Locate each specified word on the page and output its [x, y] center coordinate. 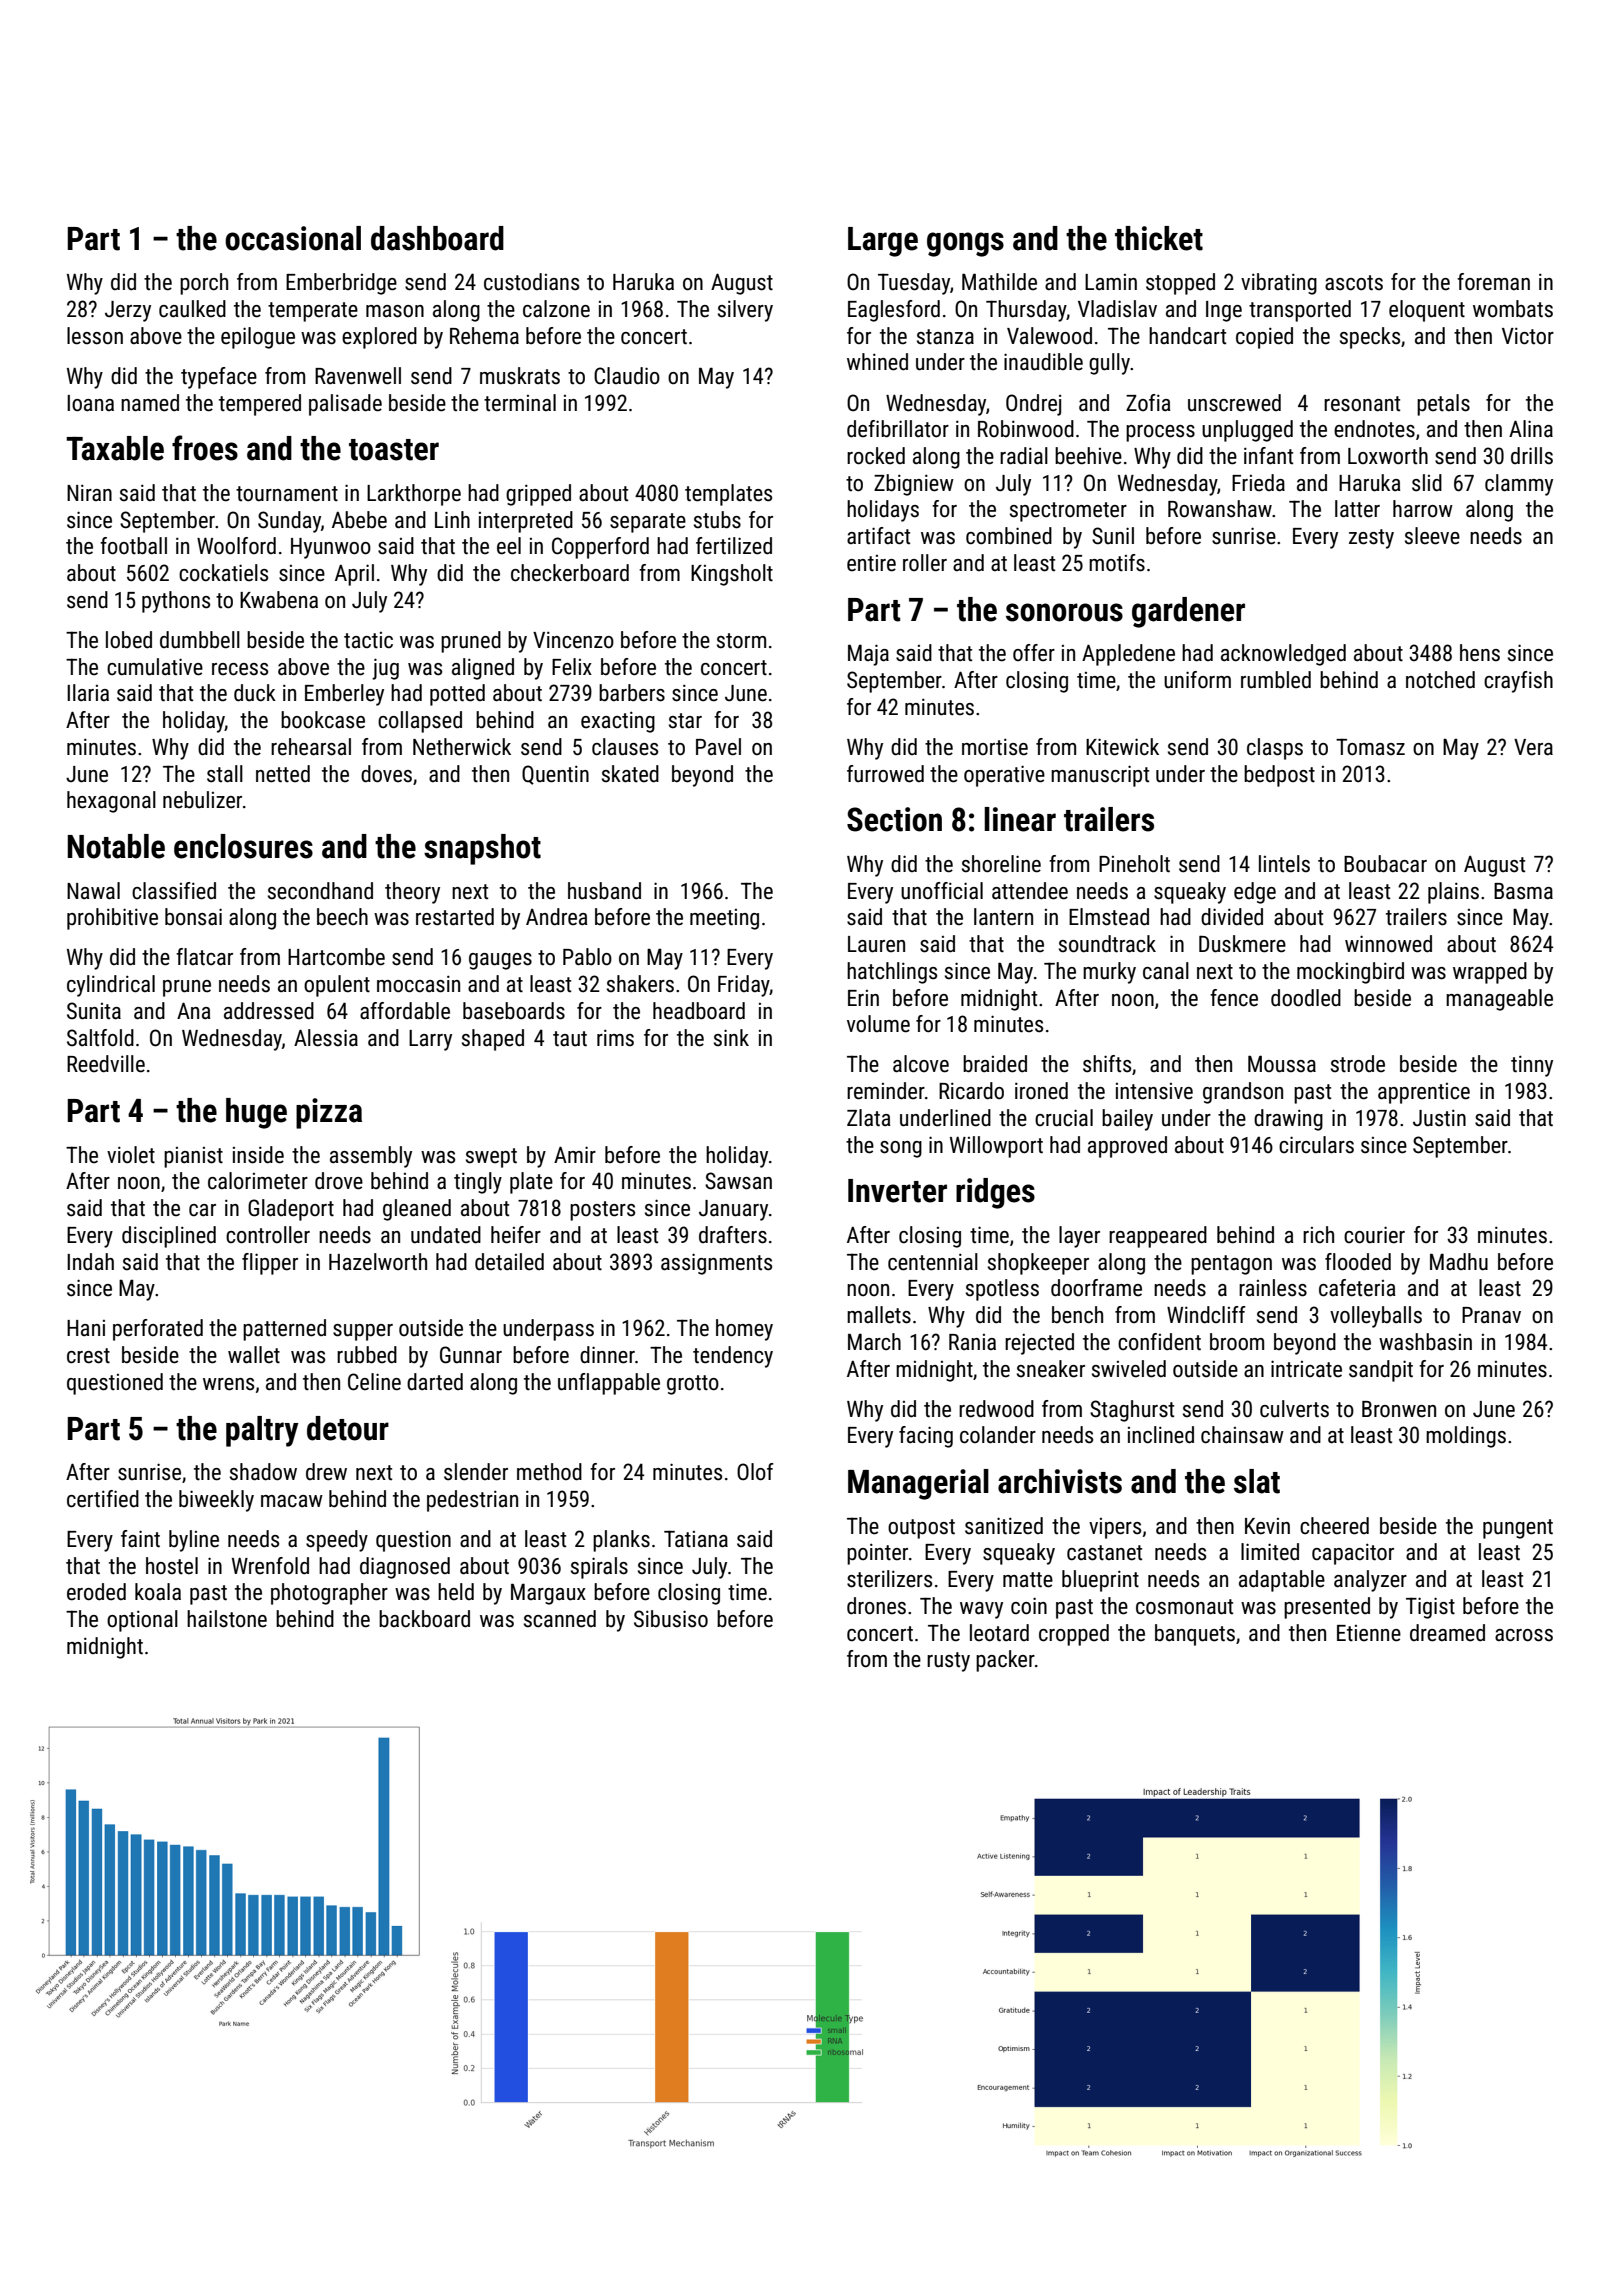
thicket [1159, 238]
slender [476, 1472]
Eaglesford [894, 311]
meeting [724, 919]
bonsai [193, 917]
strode [1358, 1064]
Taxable [115, 448]
